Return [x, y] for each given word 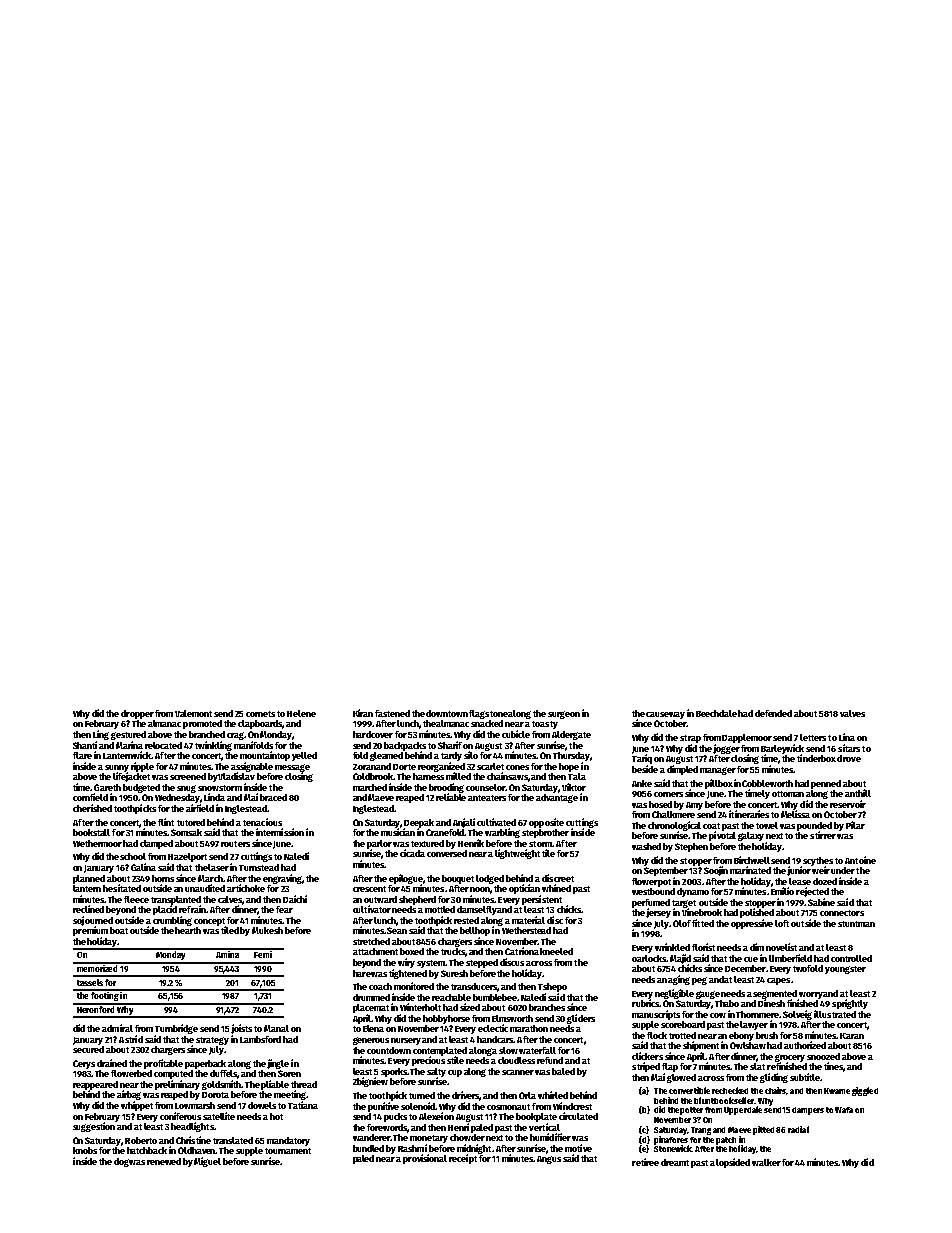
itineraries [749, 814]
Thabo [727, 1003]
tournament [288, 1151]
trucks [453, 952]
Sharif [450, 745]
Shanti [85, 745]
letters [813, 737]
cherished [92, 808]
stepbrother [545, 833]
